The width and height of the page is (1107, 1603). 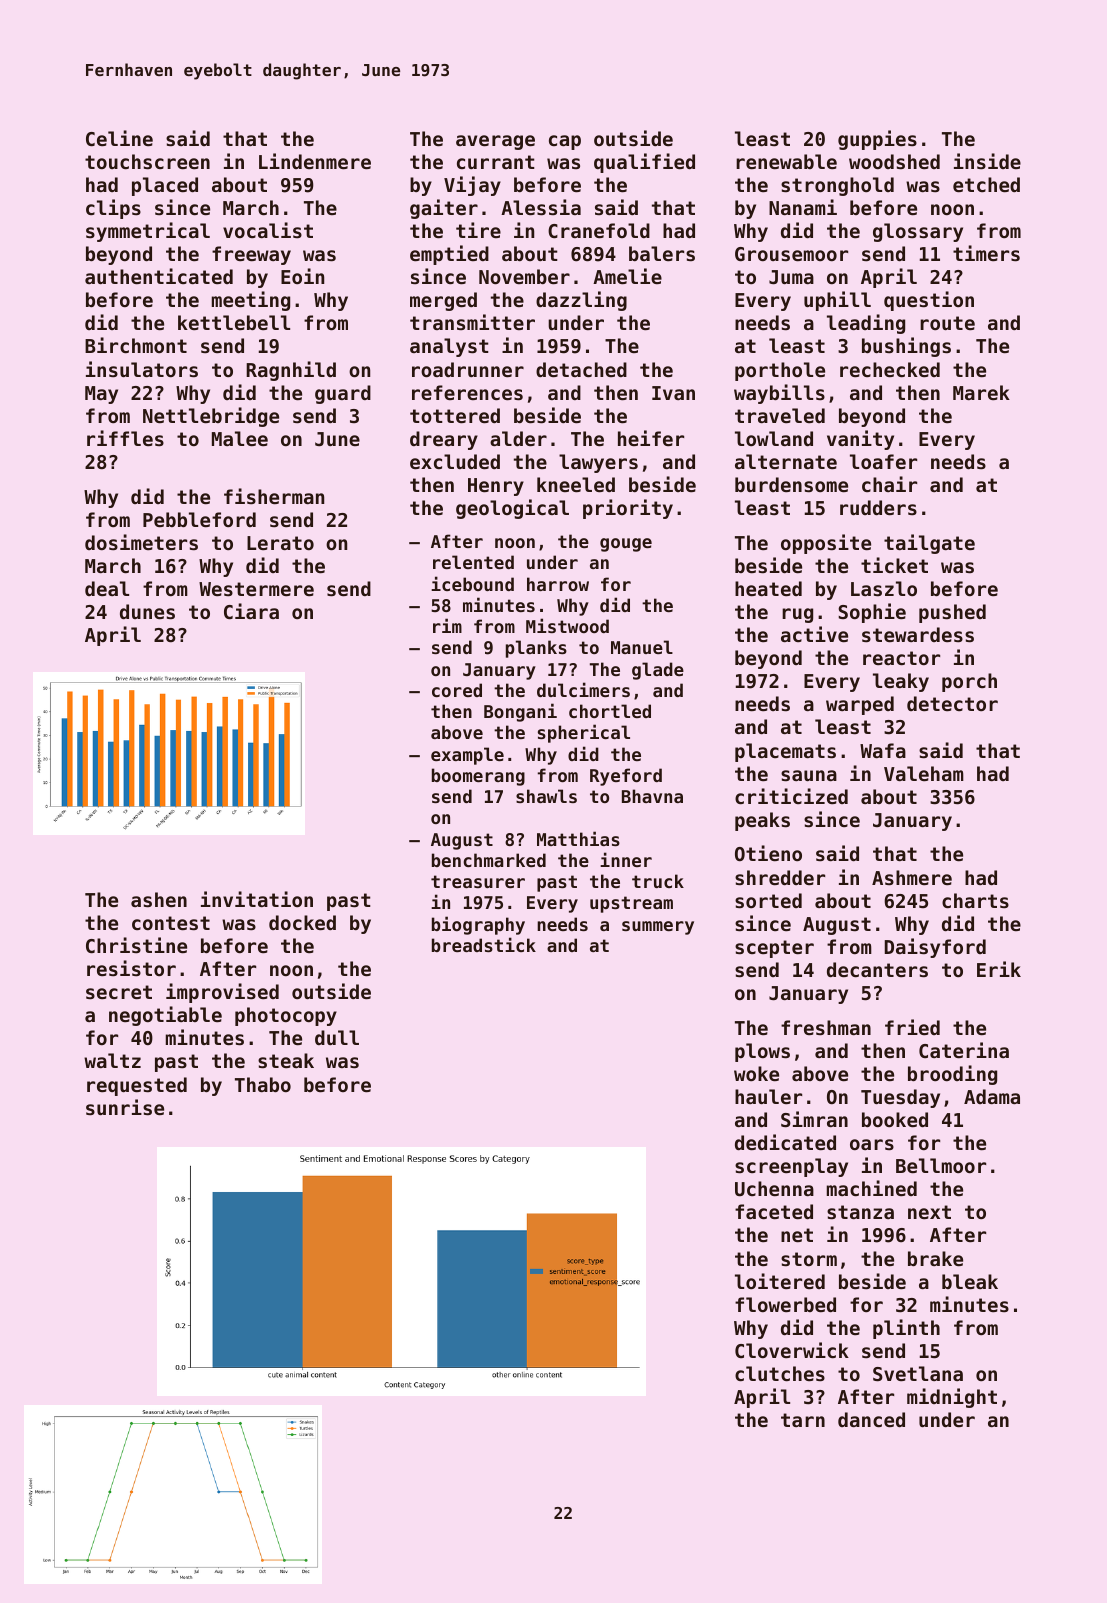 I want to click on leading, so click(x=866, y=324).
